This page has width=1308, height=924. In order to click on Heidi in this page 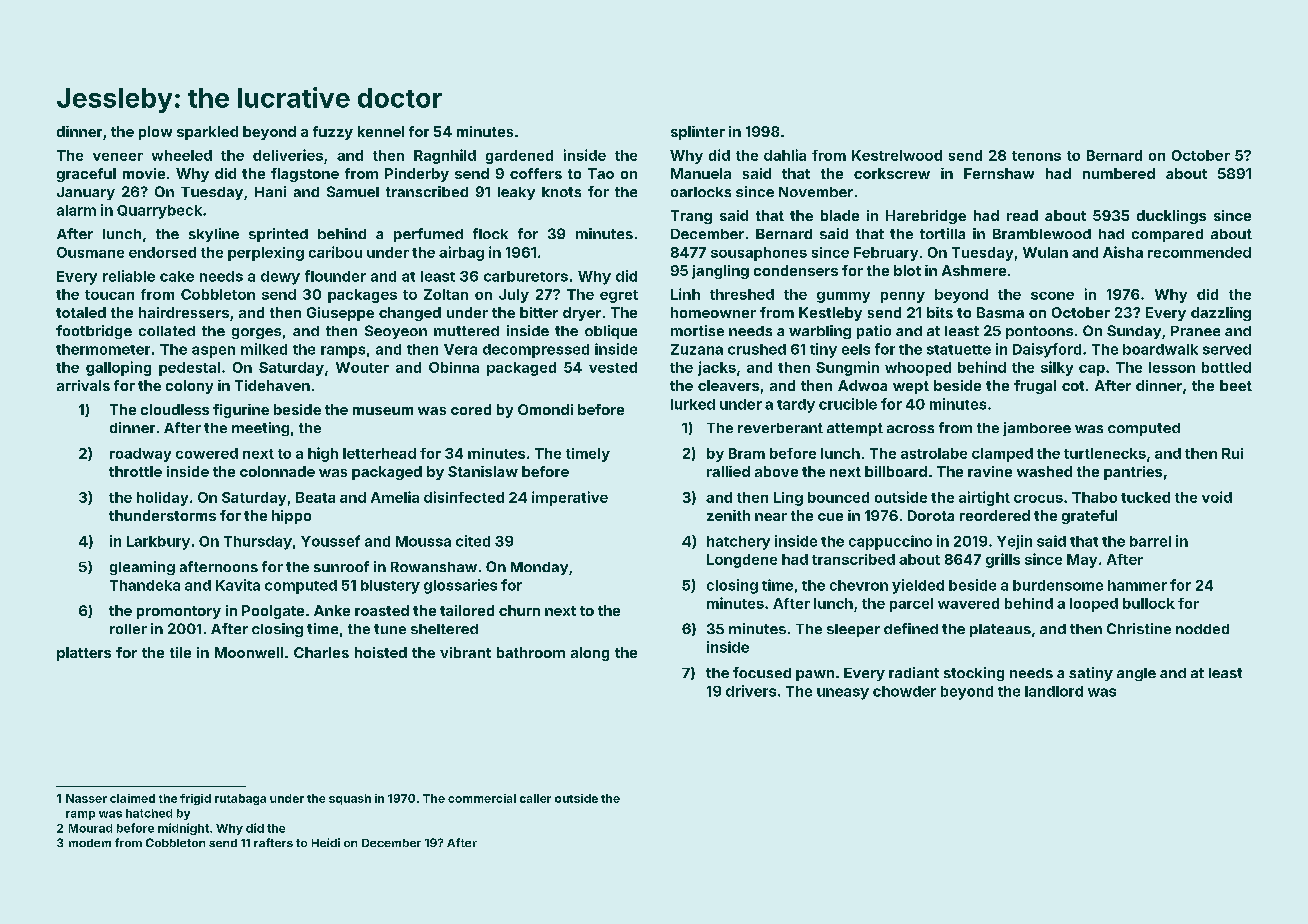, I will do `click(326, 842)`.
